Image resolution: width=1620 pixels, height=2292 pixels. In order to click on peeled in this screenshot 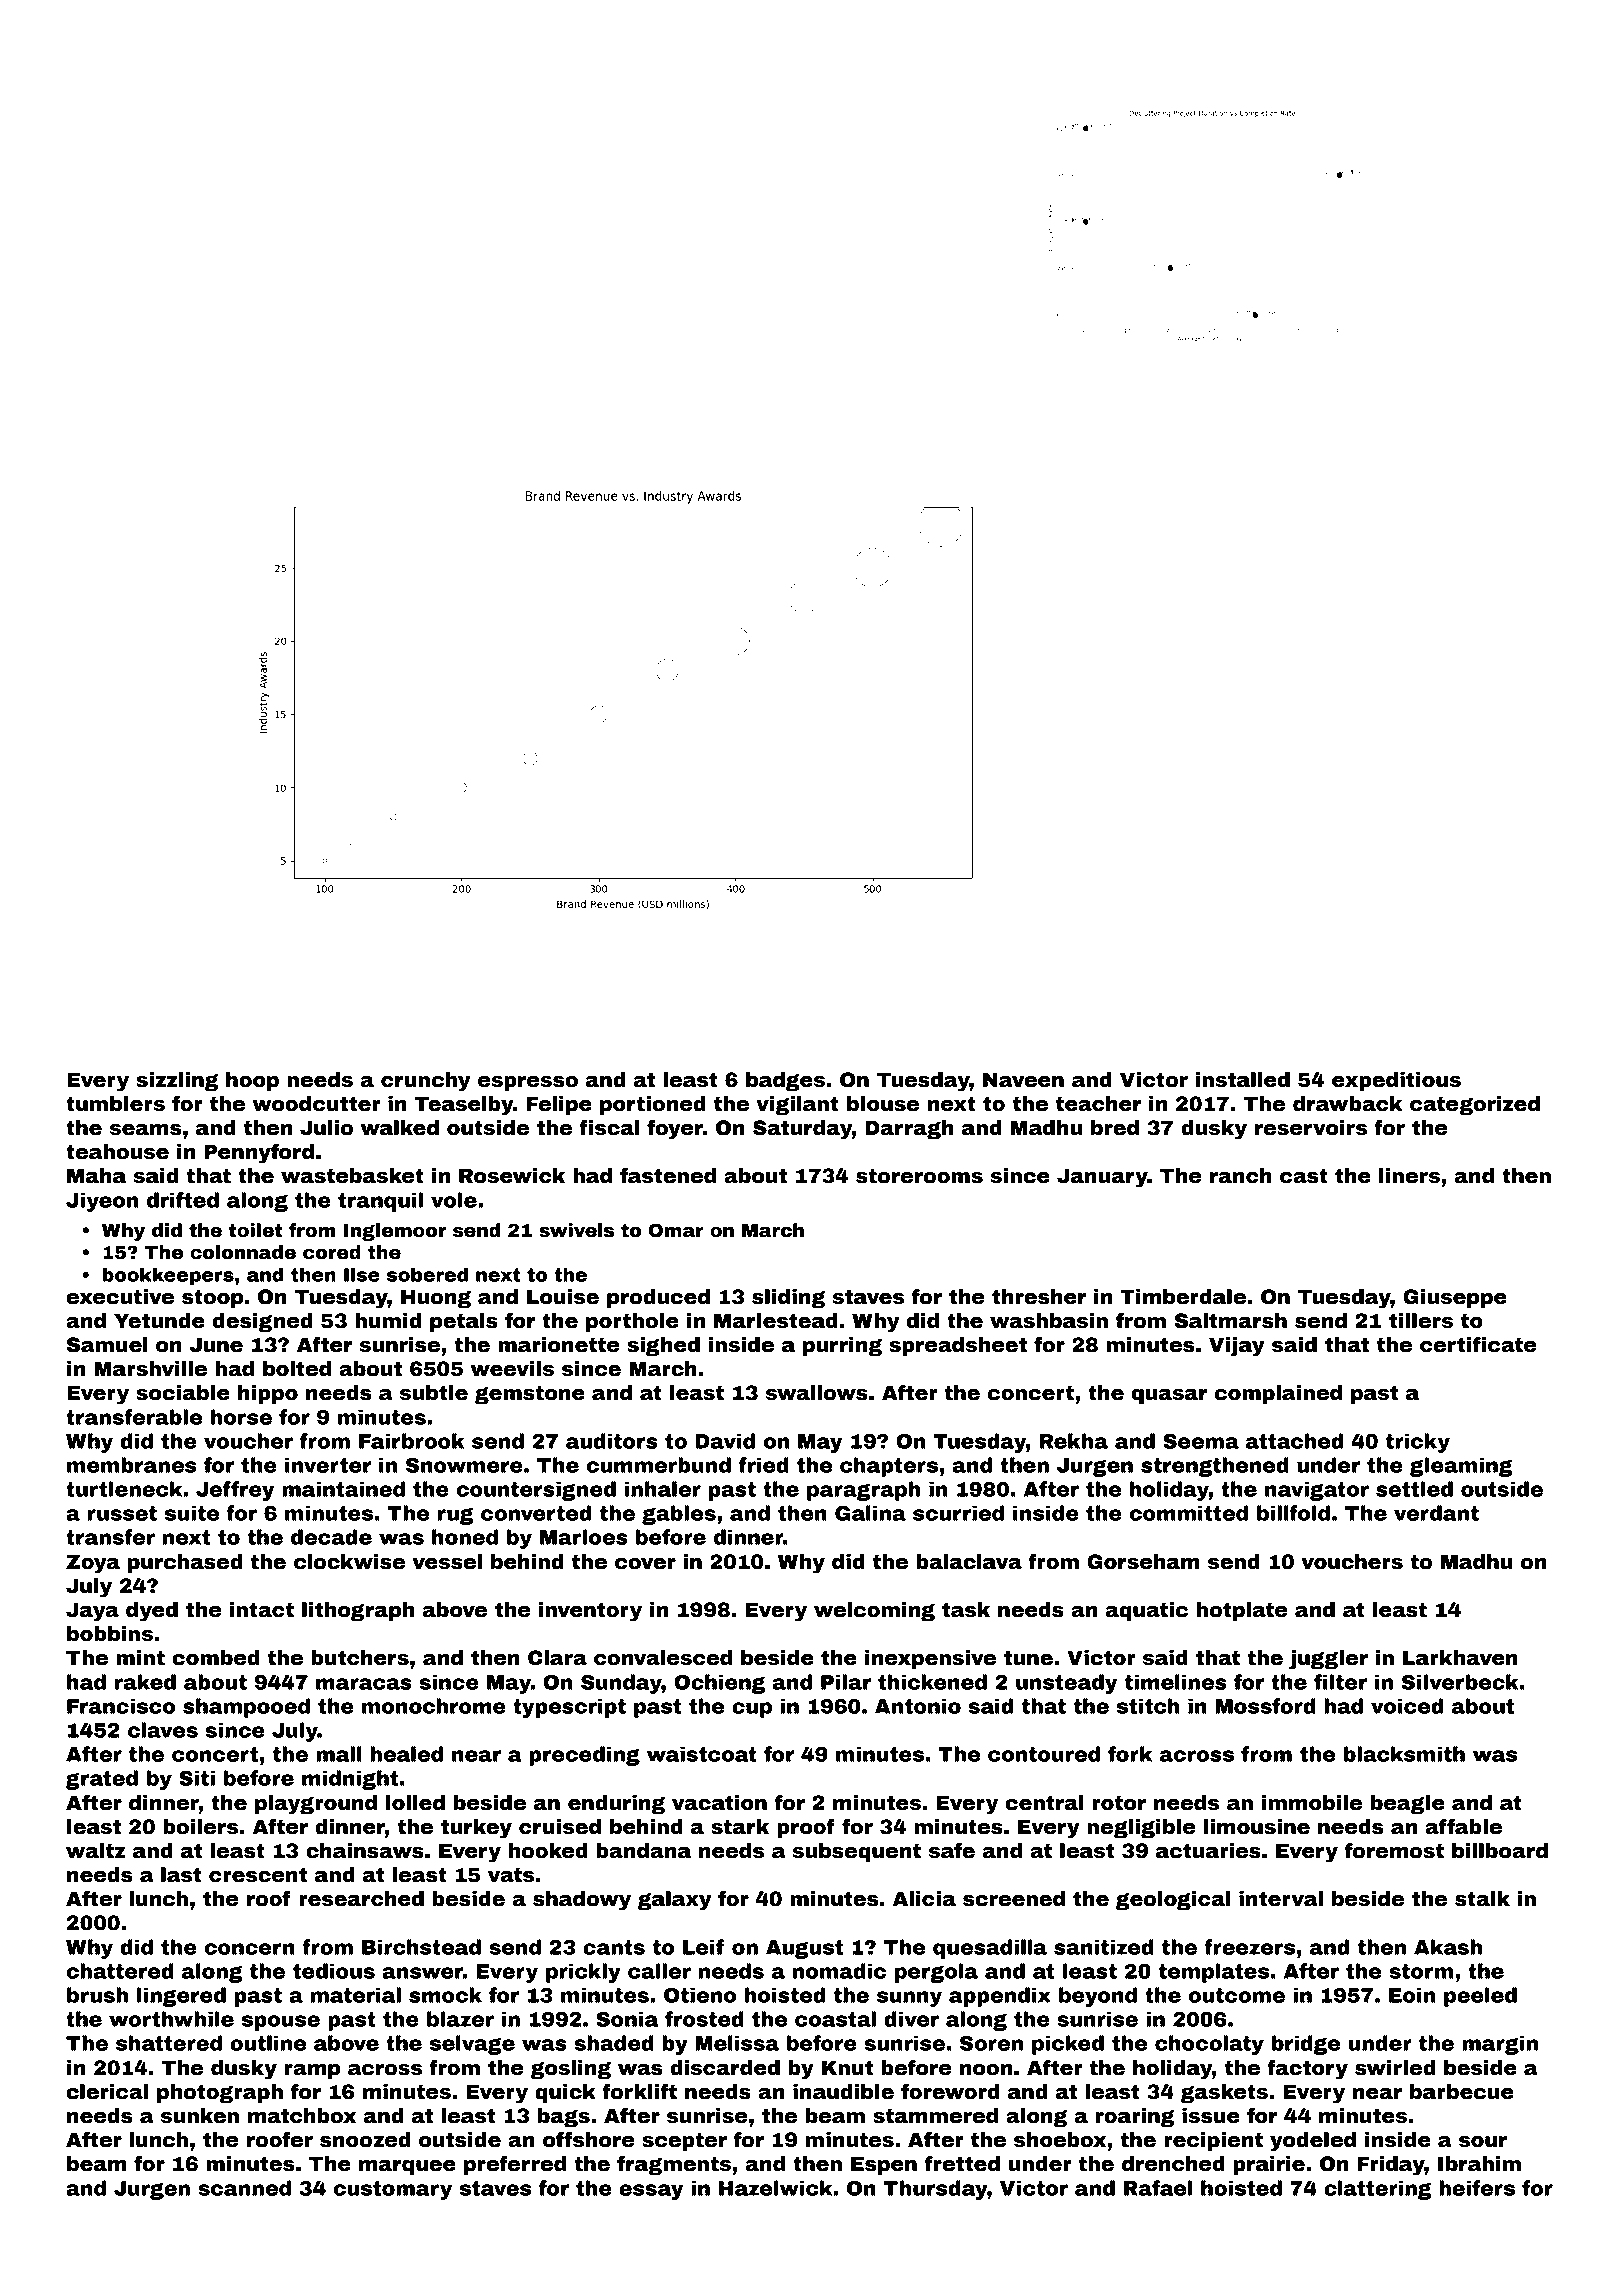, I will do `click(1480, 1997)`.
